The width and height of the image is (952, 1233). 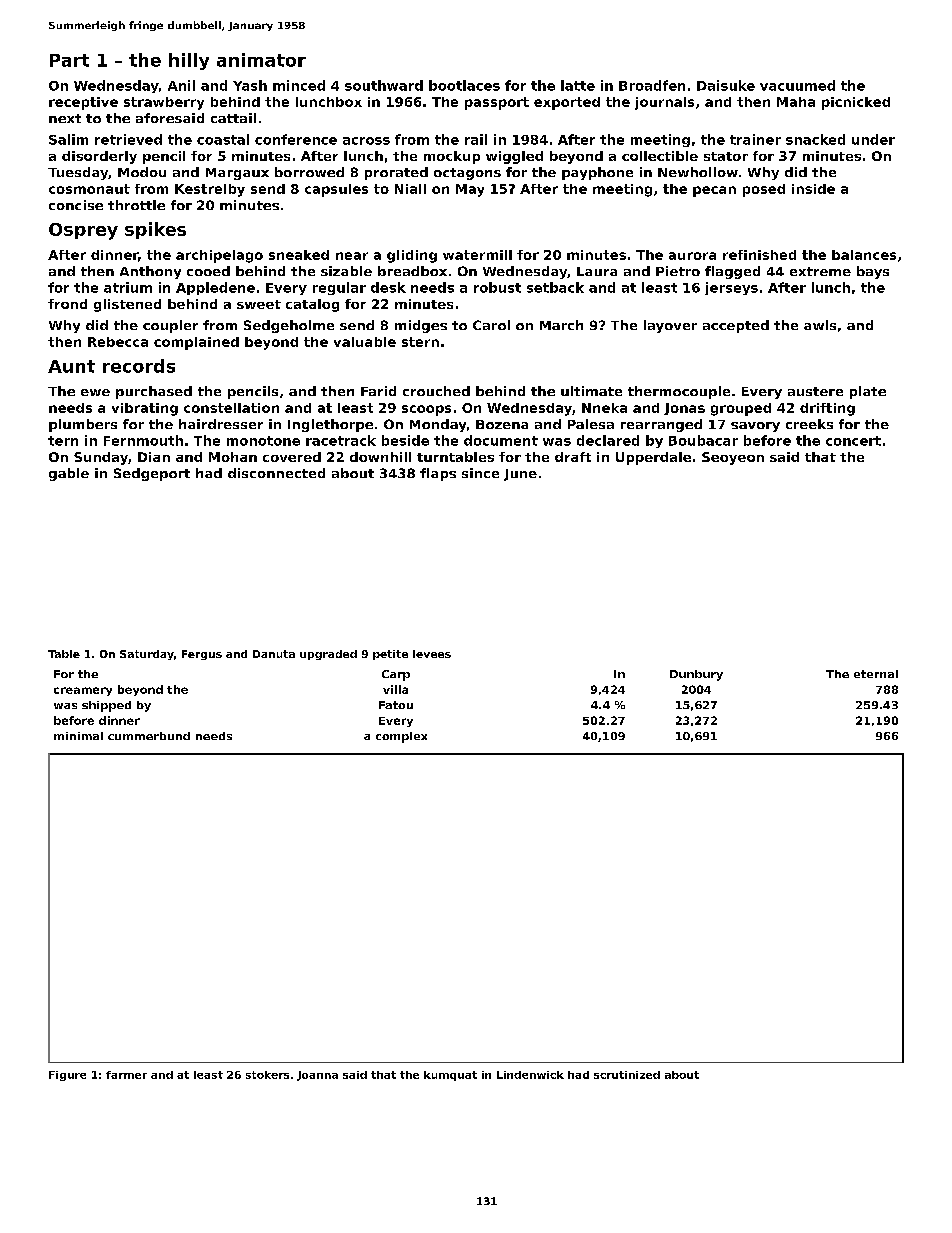 I want to click on Anil, so click(x=181, y=85).
